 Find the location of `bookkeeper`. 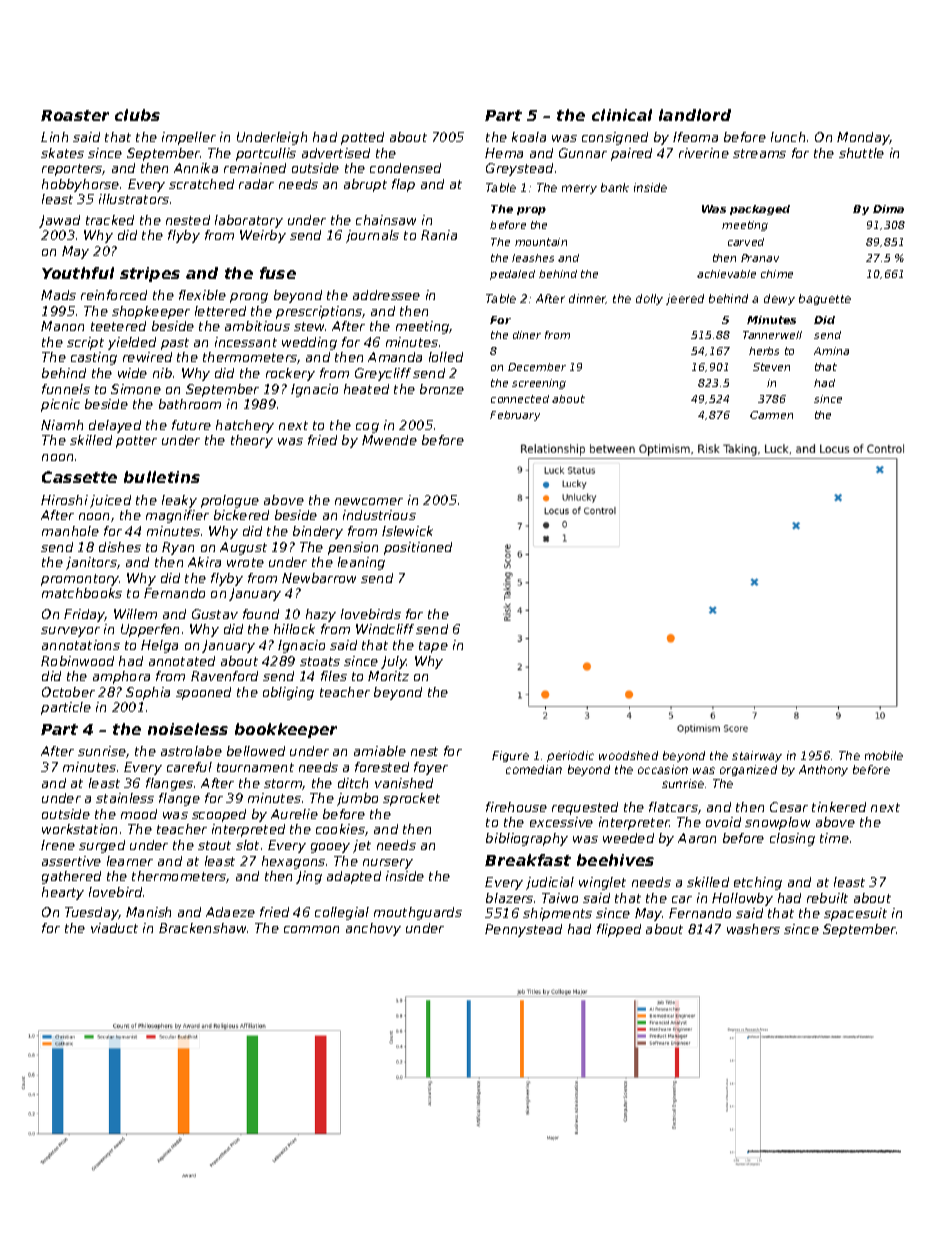

bookkeeper is located at coordinates (286, 730).
